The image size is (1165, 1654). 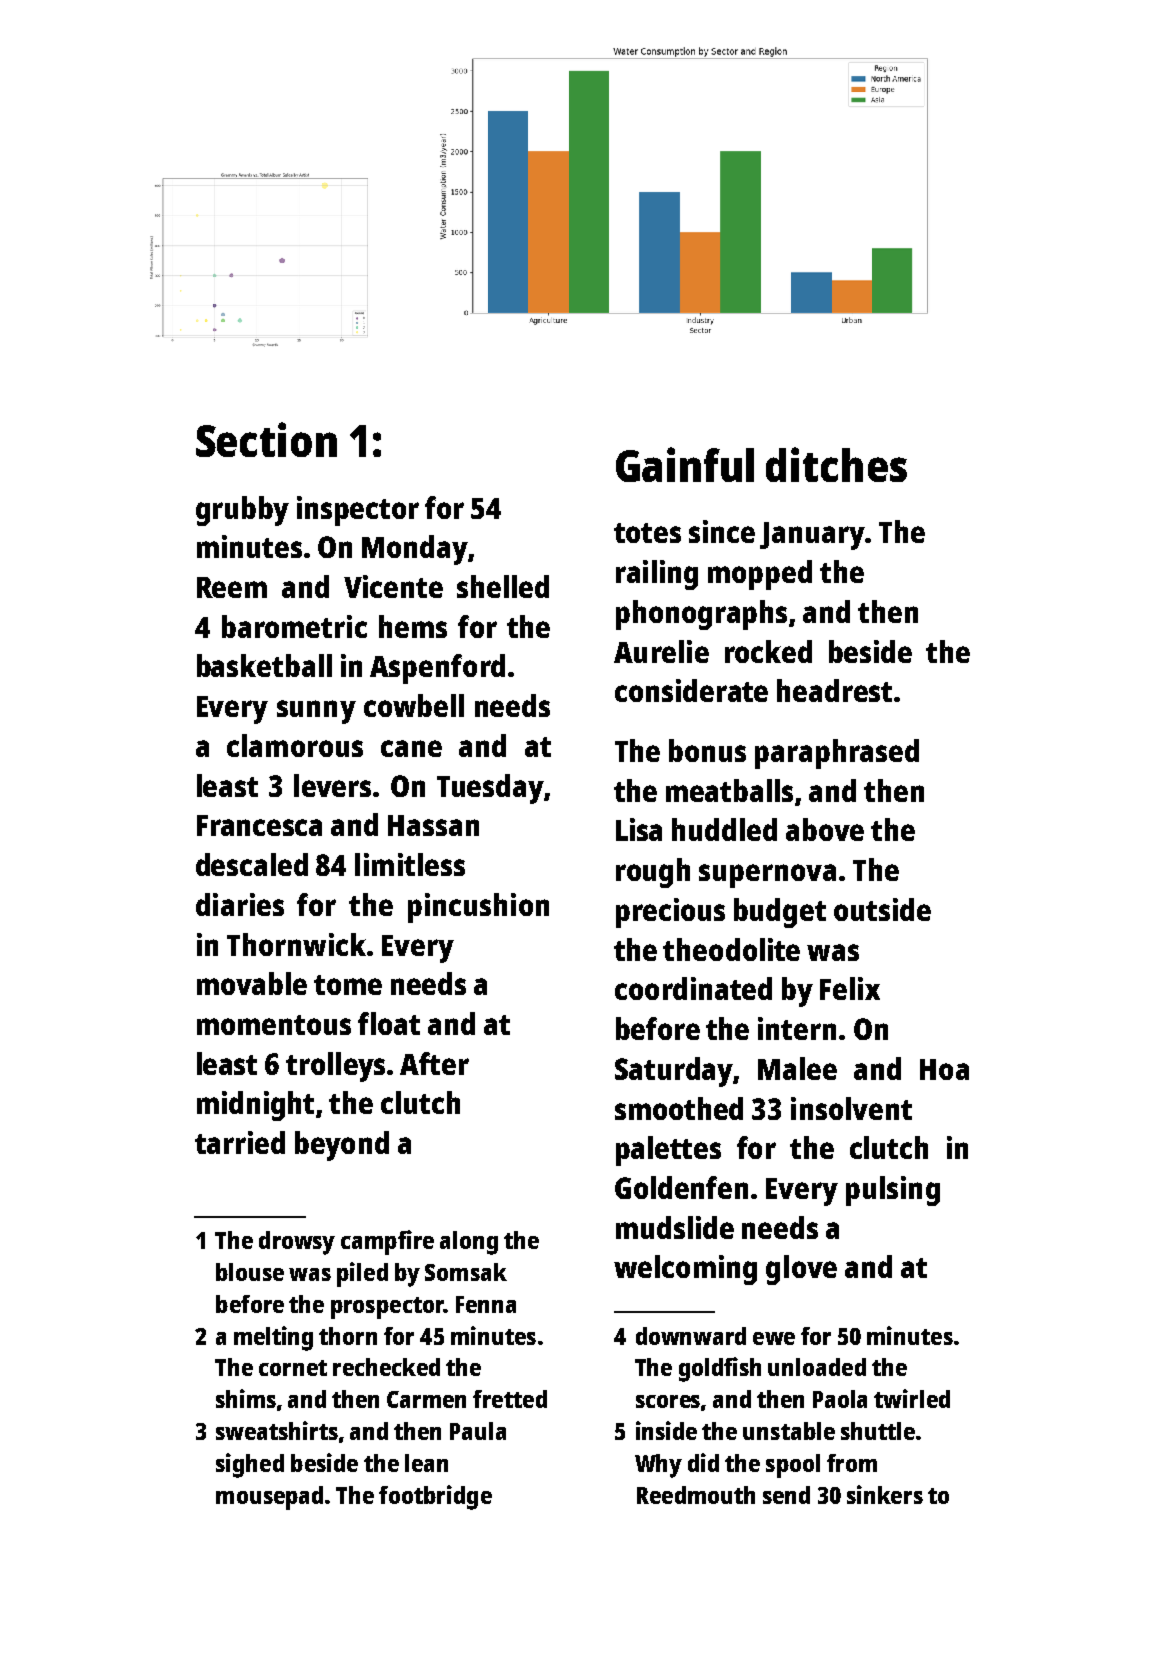 What do you see at coordinates (685, 1270) in the screenshot?
I see `welcoming` at bounding box center [685, 1270].
